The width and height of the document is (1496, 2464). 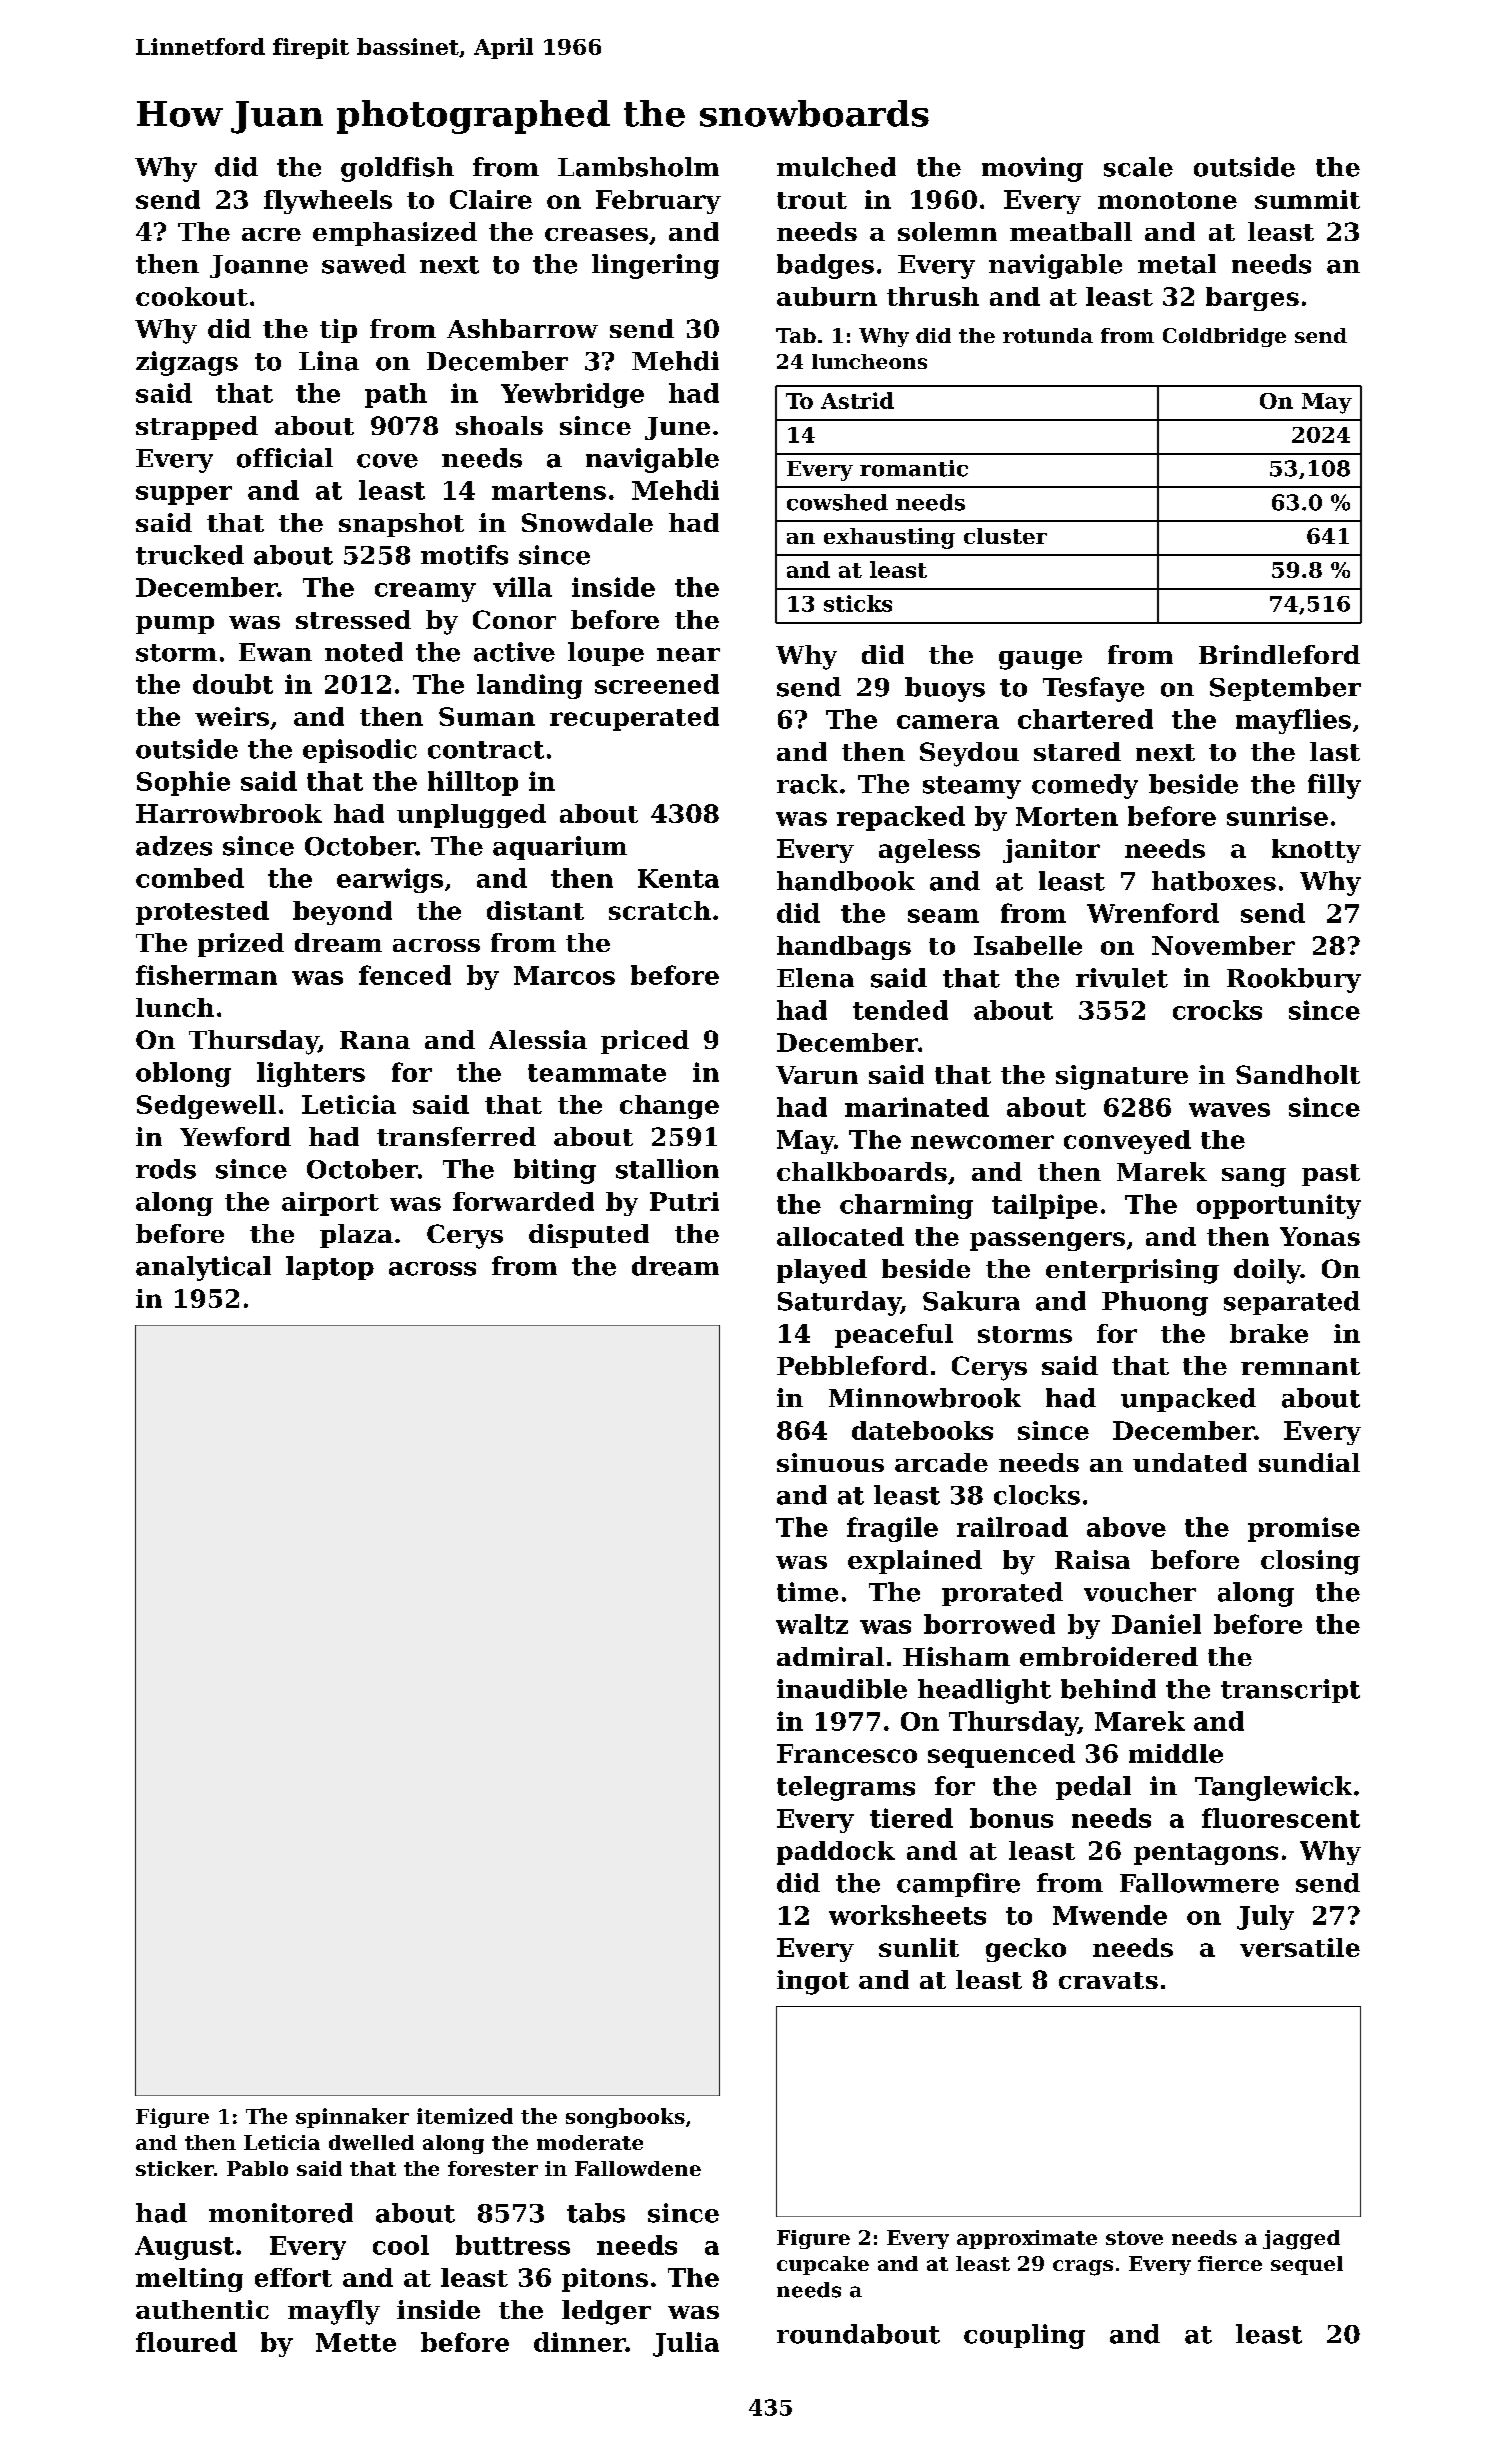 I want to click on cupcake, so click(x=823, y=2265).
